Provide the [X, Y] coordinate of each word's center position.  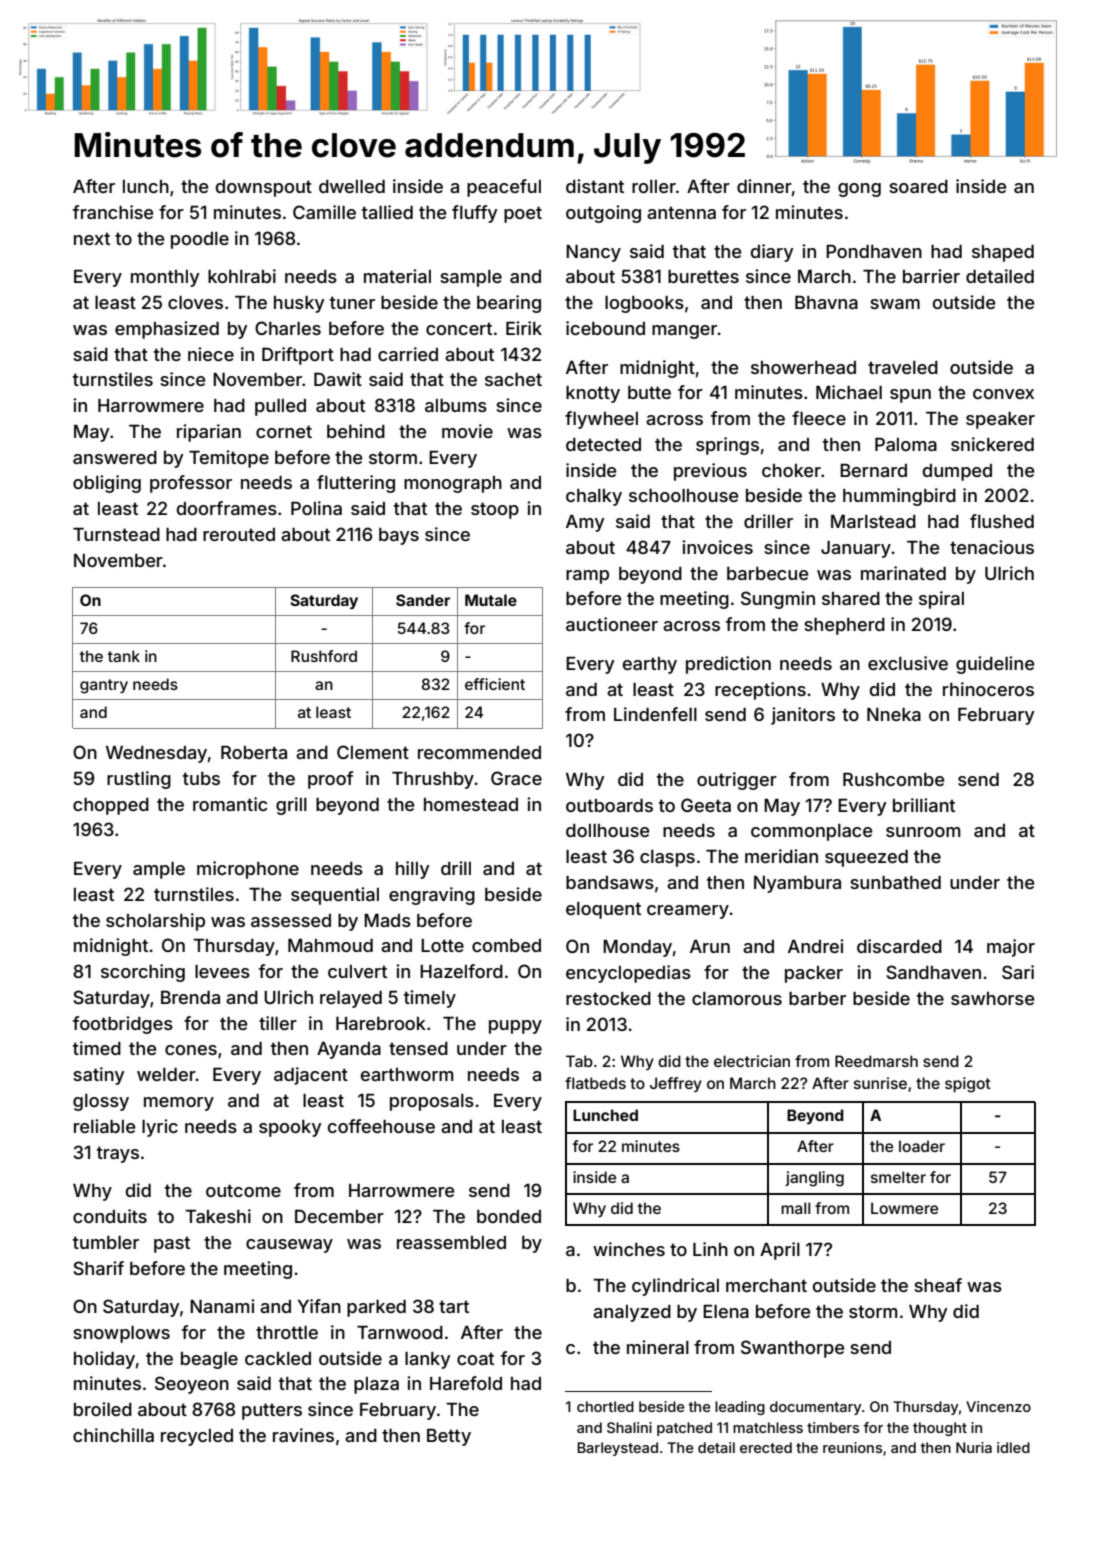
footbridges [123, 1025]
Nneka [894, 714]
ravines [303, 1435]
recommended [479, 752]
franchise [113, 212]
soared [918, 186]
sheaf [938, 1285]
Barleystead [617, 1449]
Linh [710, 1249]
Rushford [324, 656]
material [397, 276]
